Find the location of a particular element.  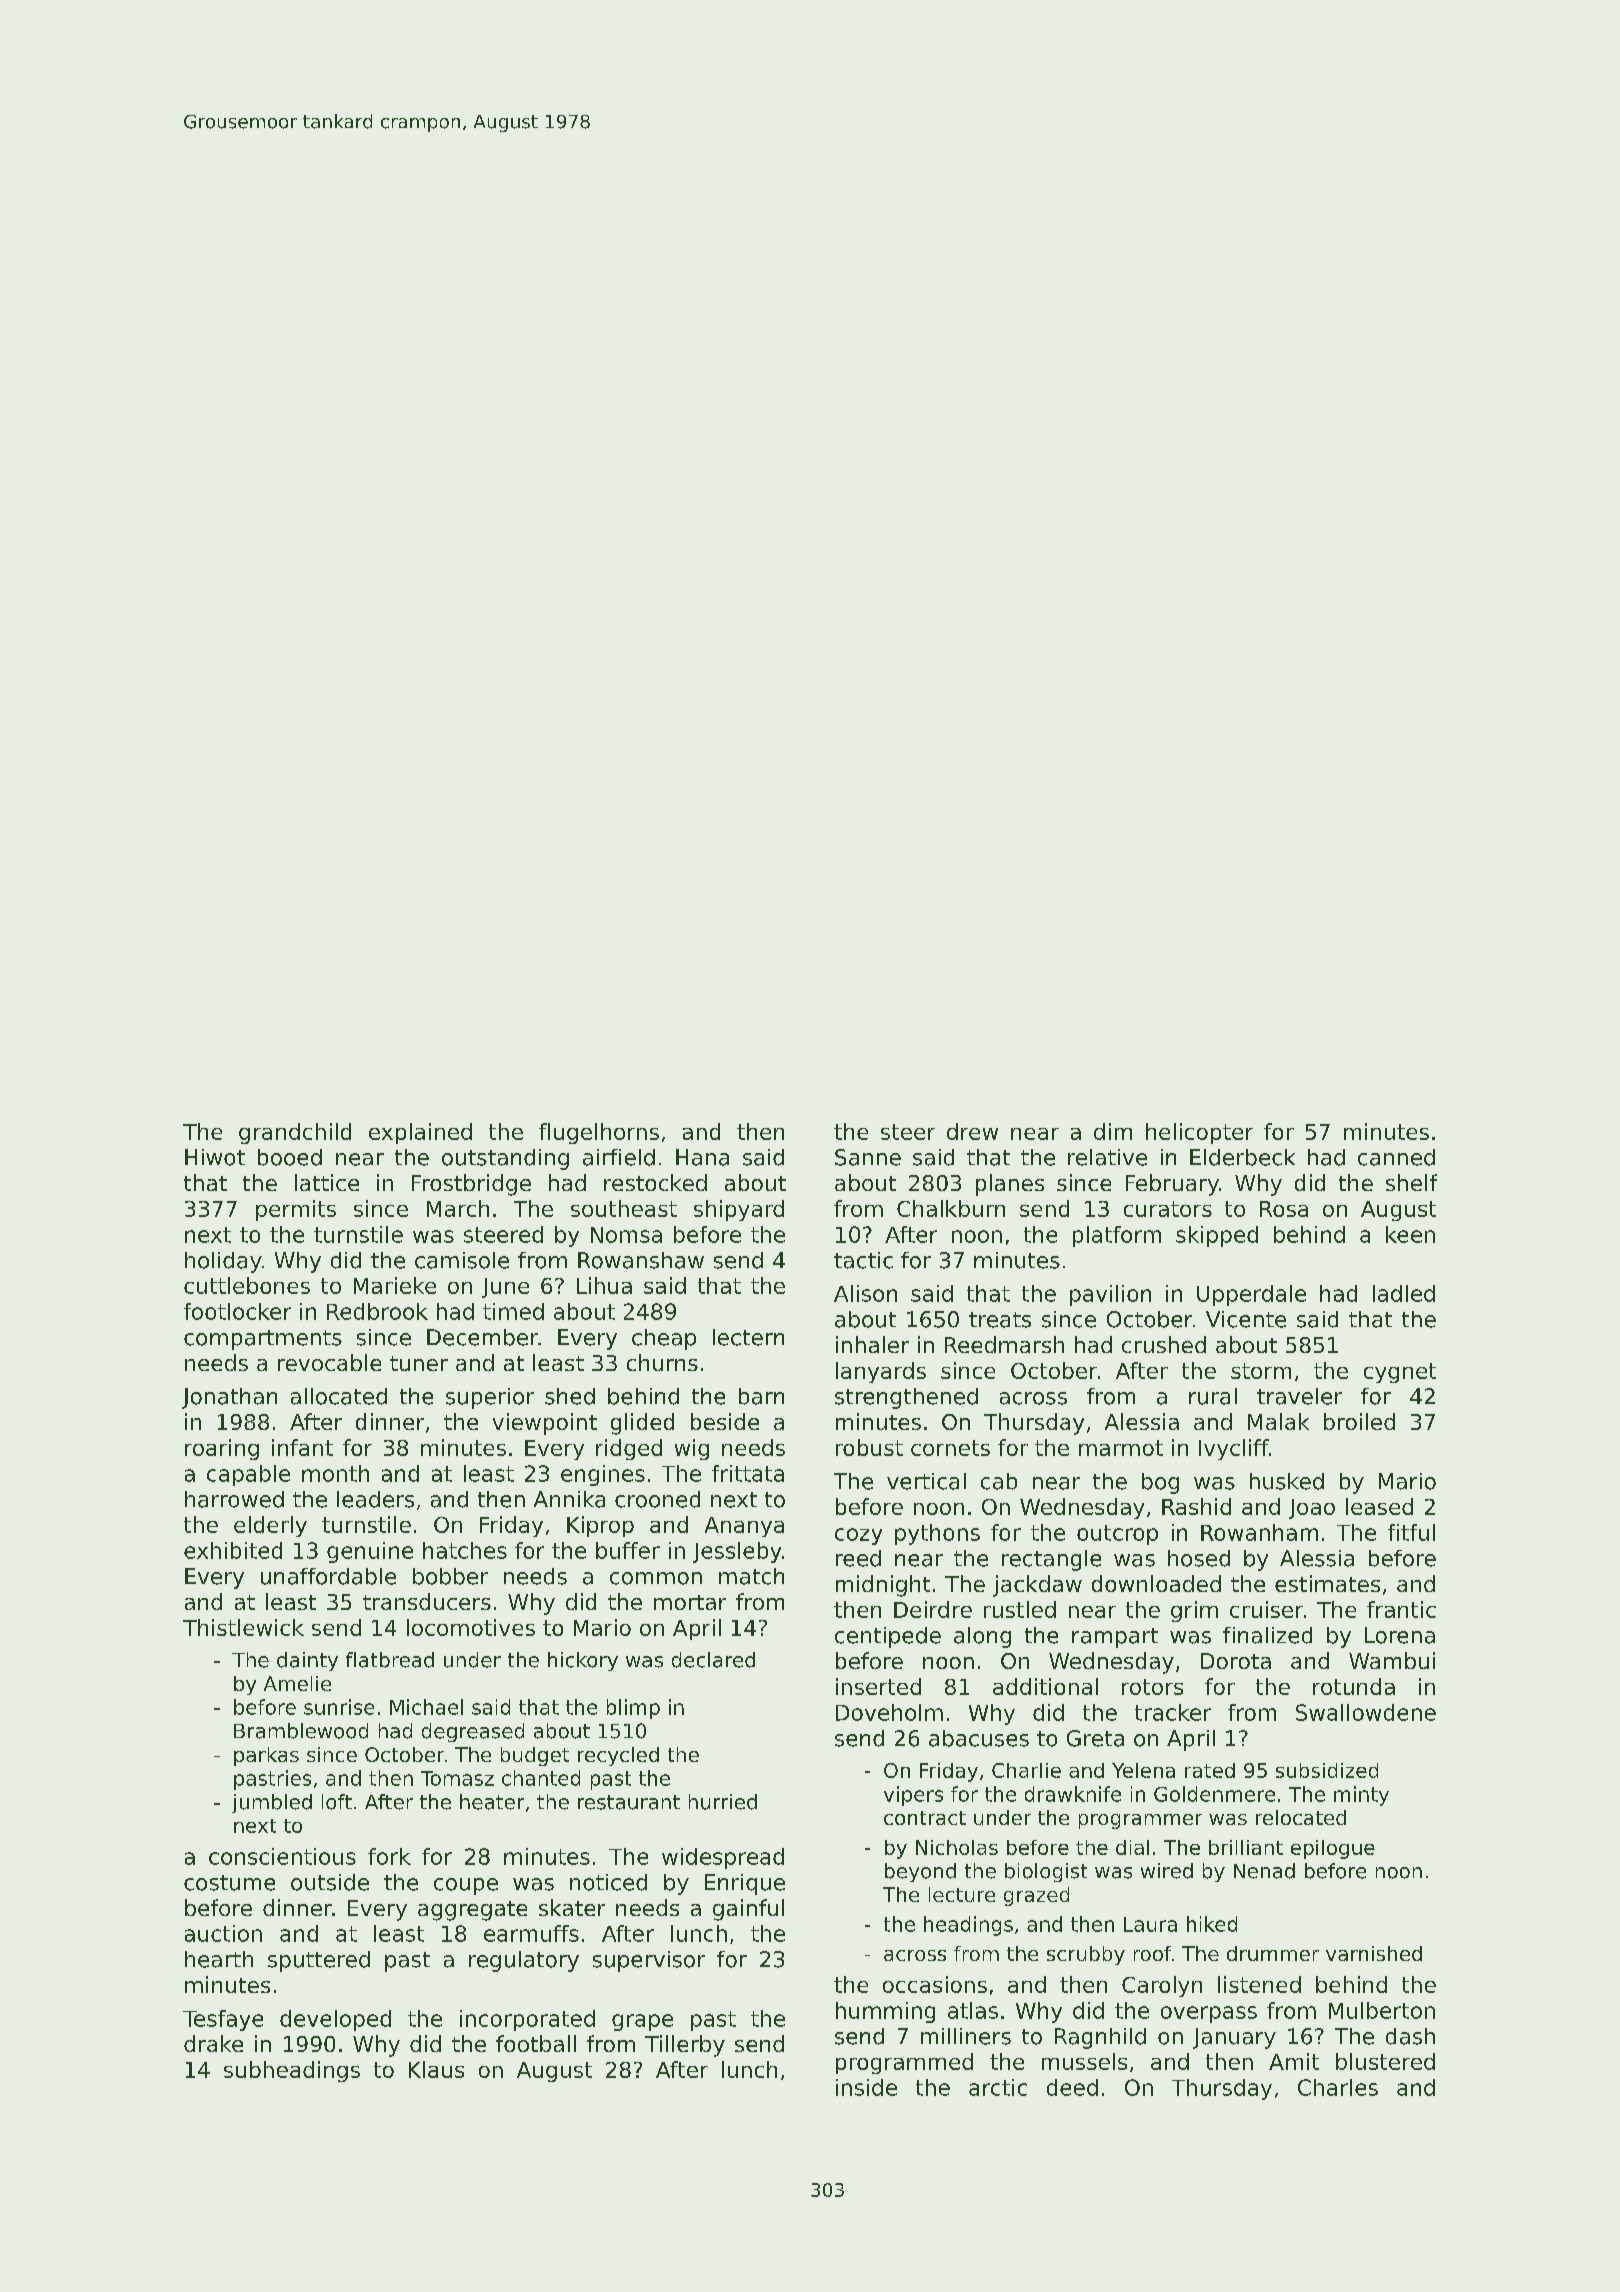

auction is located at coordinates (223, 1933).
